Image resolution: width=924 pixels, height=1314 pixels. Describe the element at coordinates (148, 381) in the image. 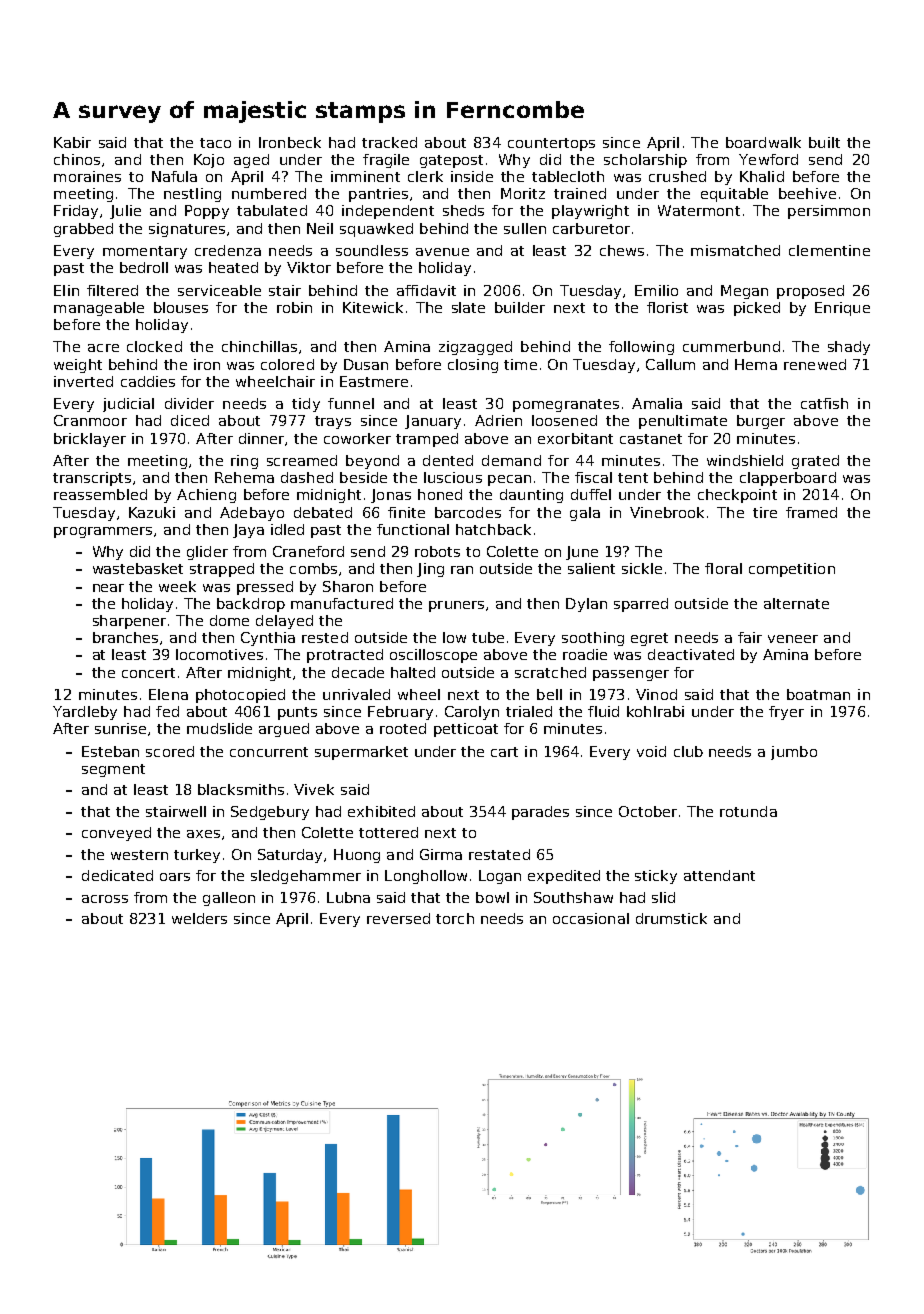

I see `caddies` at that location.
